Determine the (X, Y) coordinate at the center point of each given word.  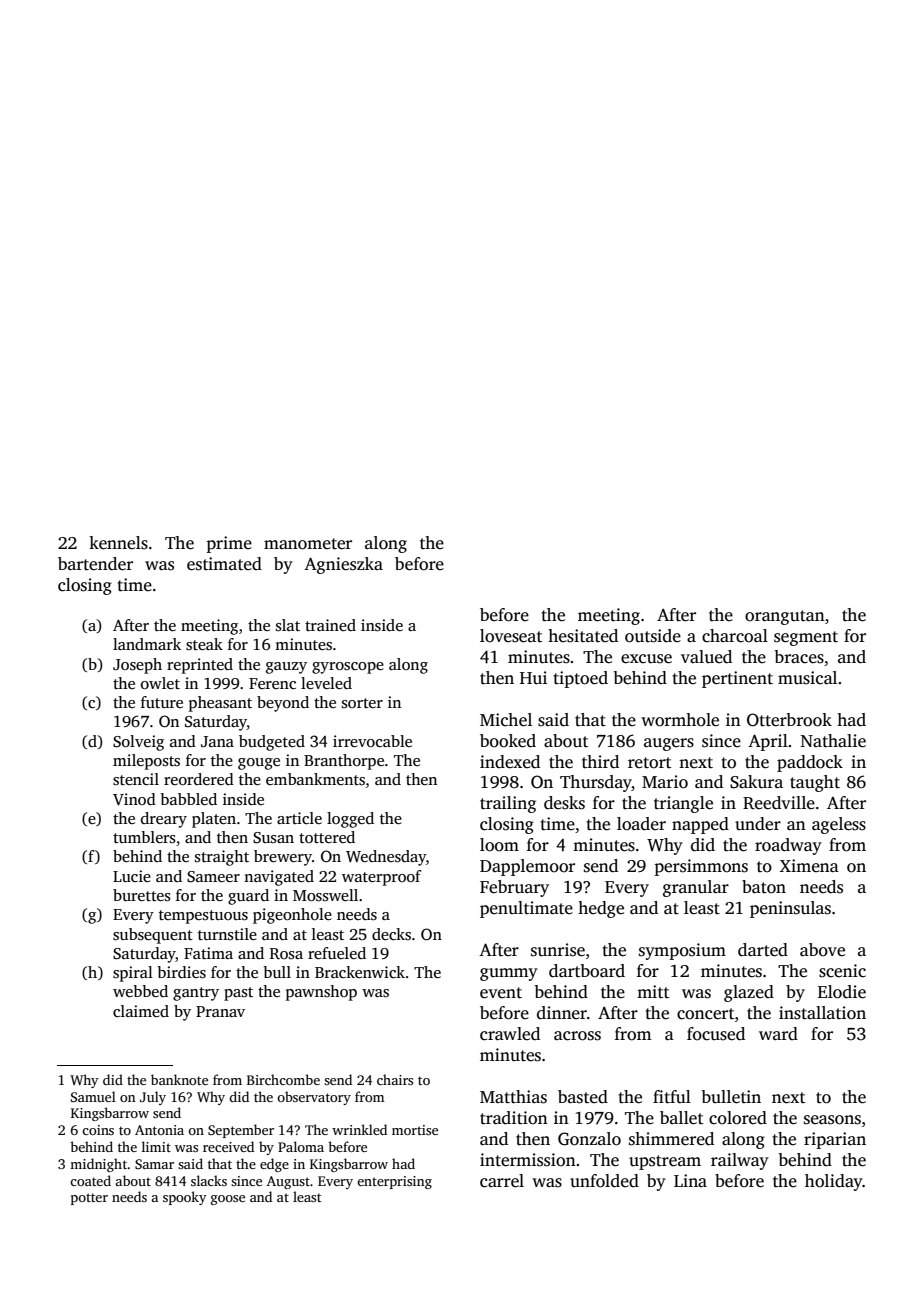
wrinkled (359, 1129)
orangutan (785, 617)
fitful (672, 1097)
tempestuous (203, 917)
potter (89, 1199)
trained (330, 625)
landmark (147, 644)
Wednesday (386, 858)
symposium (682, 951)
